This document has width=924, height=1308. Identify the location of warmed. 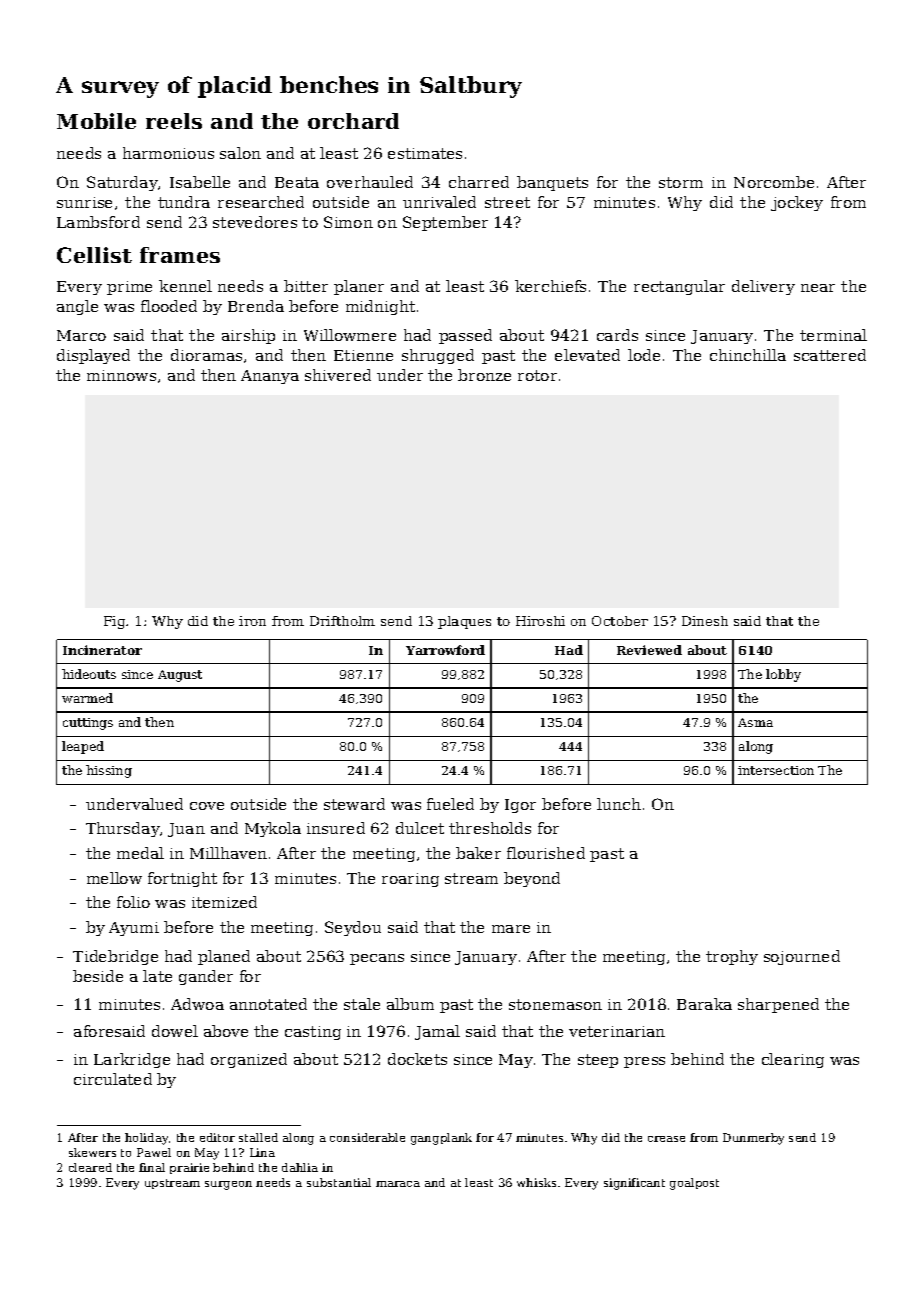
(87, 698).
